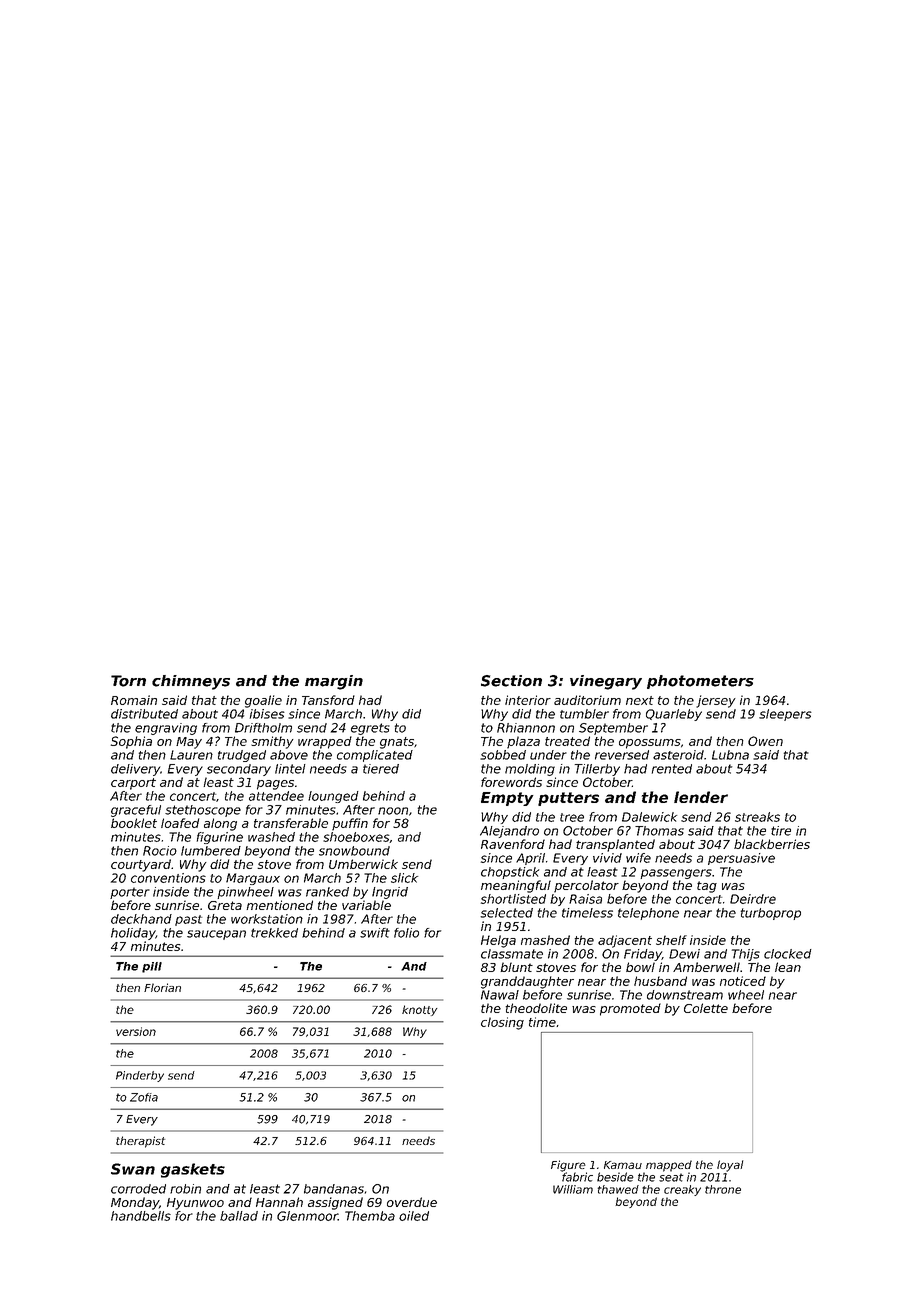  What do you see at coordinates (506, 913) in the screenshot?
I see `selected` at bounding box center [506, 913].
